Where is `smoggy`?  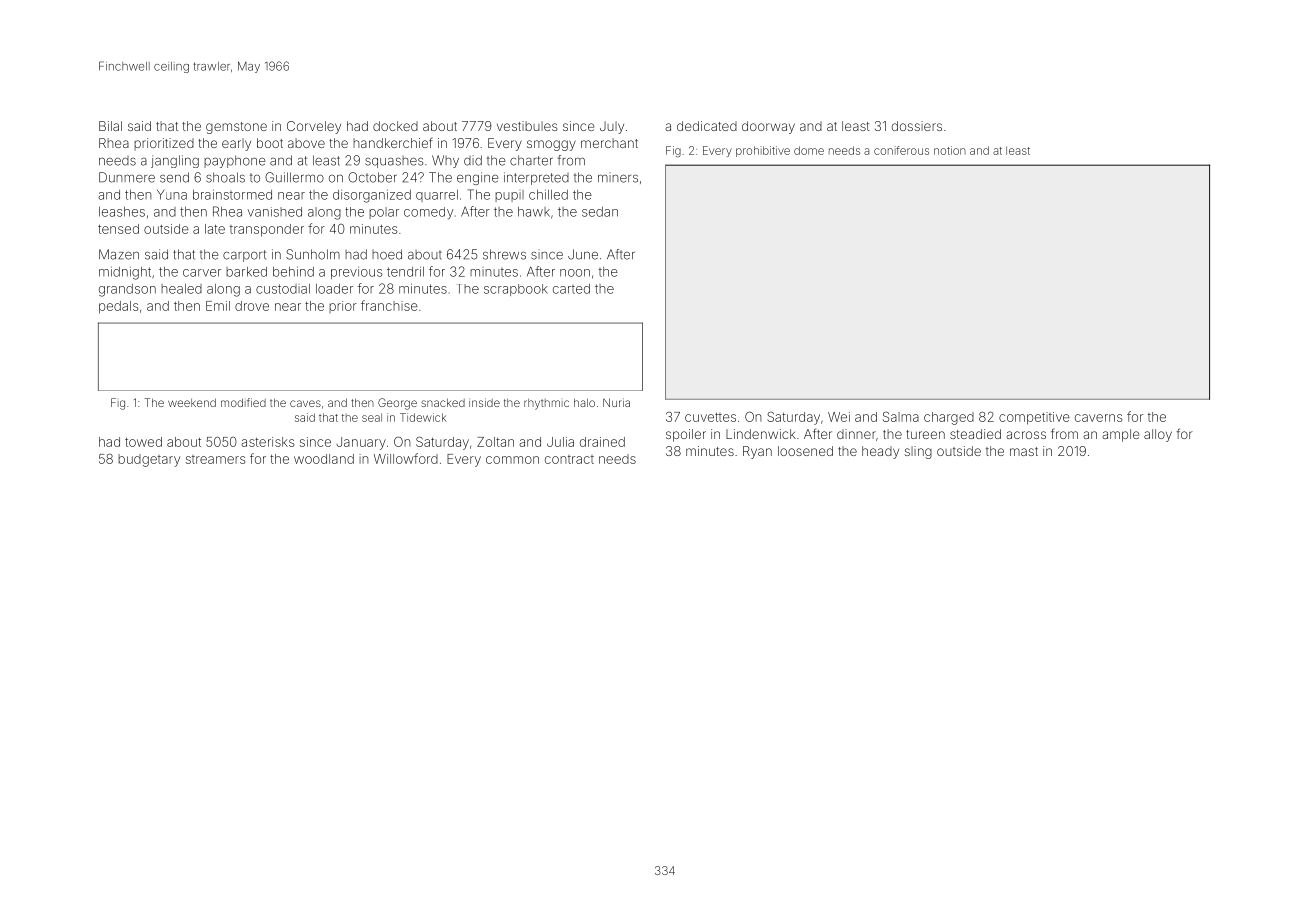 smoggy is located at coordinates (551, 145).
